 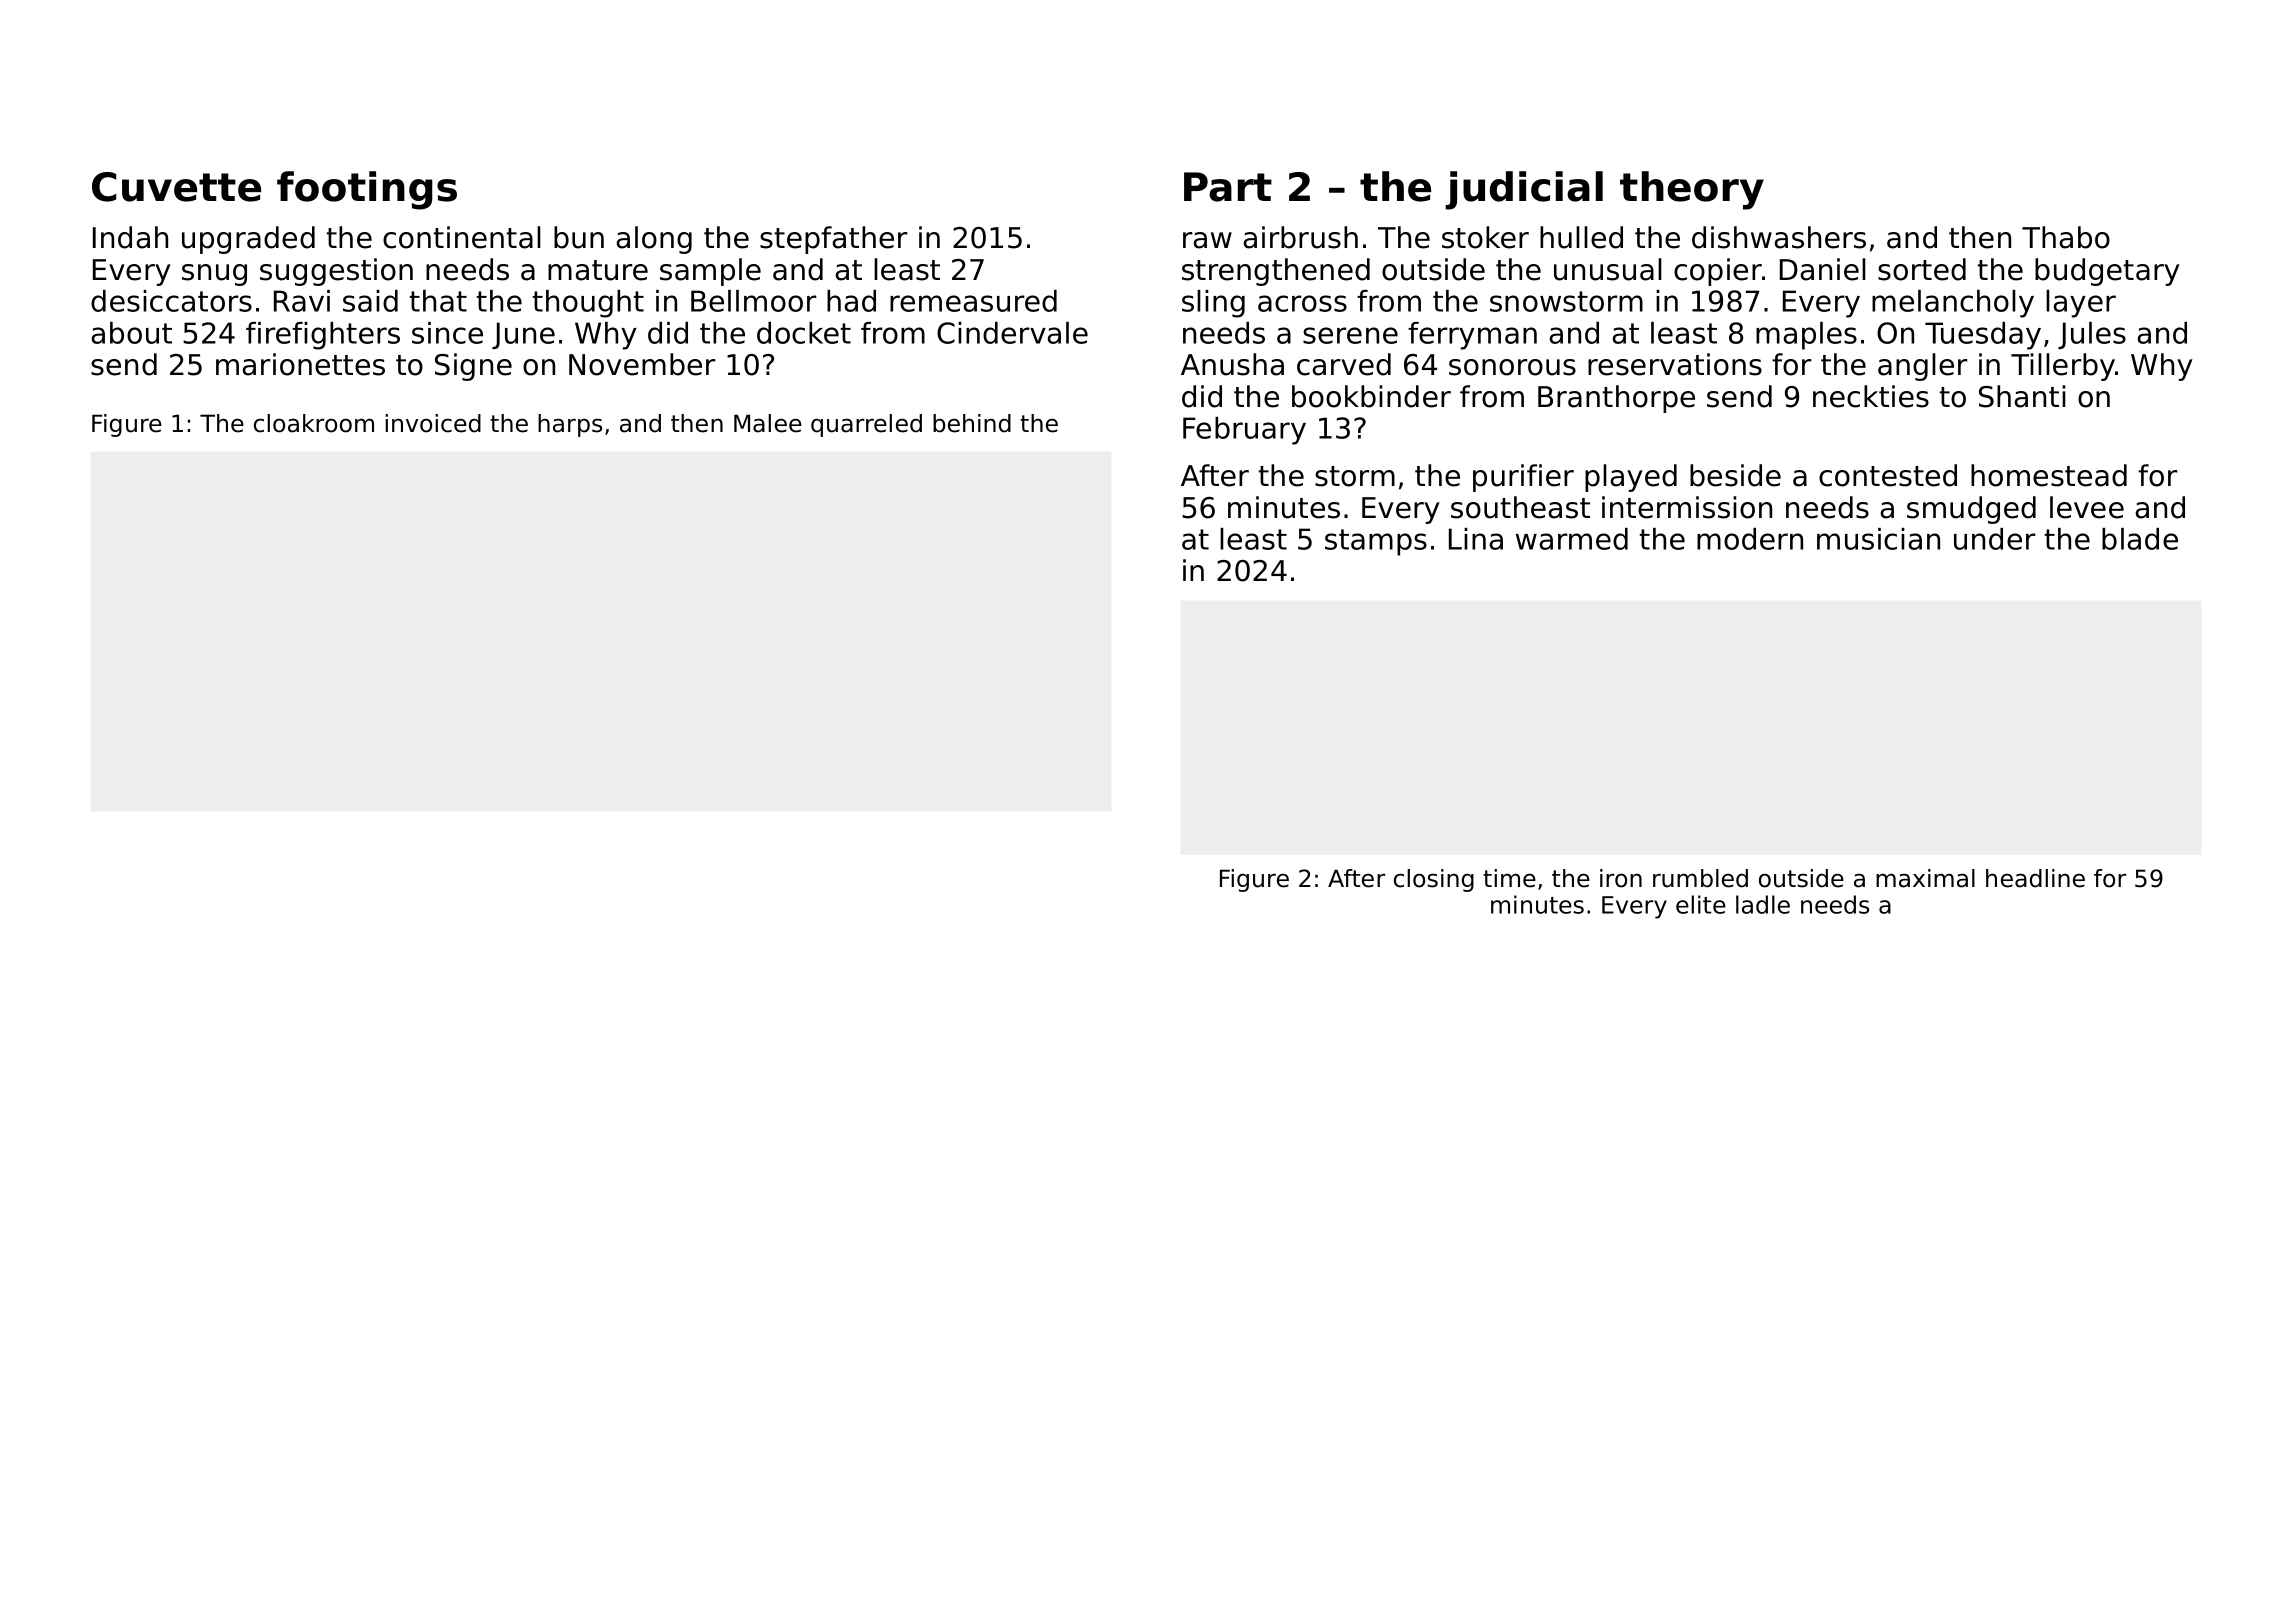 I want to click on dishwashers, so click(x=1779, y=237).
